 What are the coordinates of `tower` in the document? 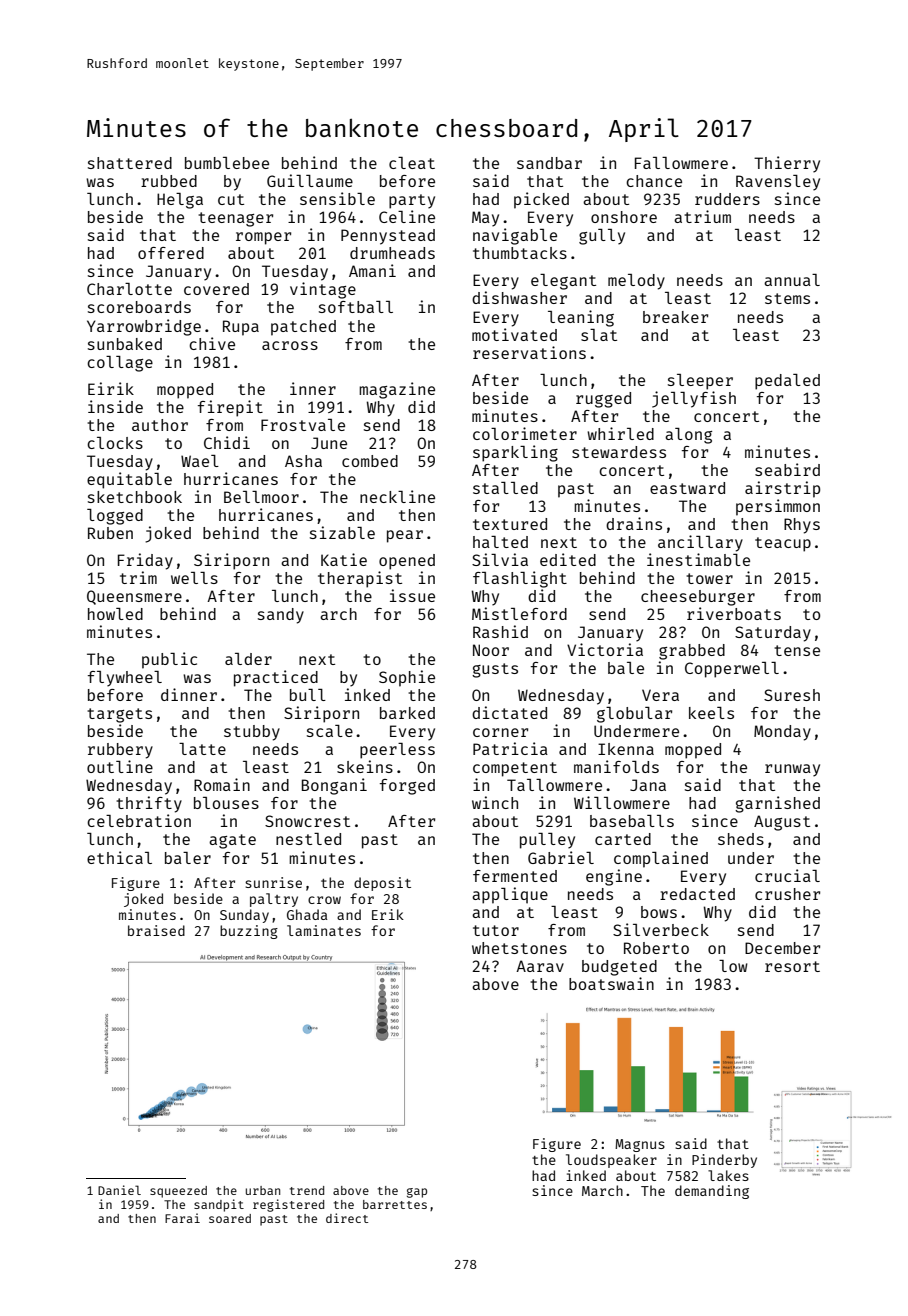 It's located at (709, 578).
